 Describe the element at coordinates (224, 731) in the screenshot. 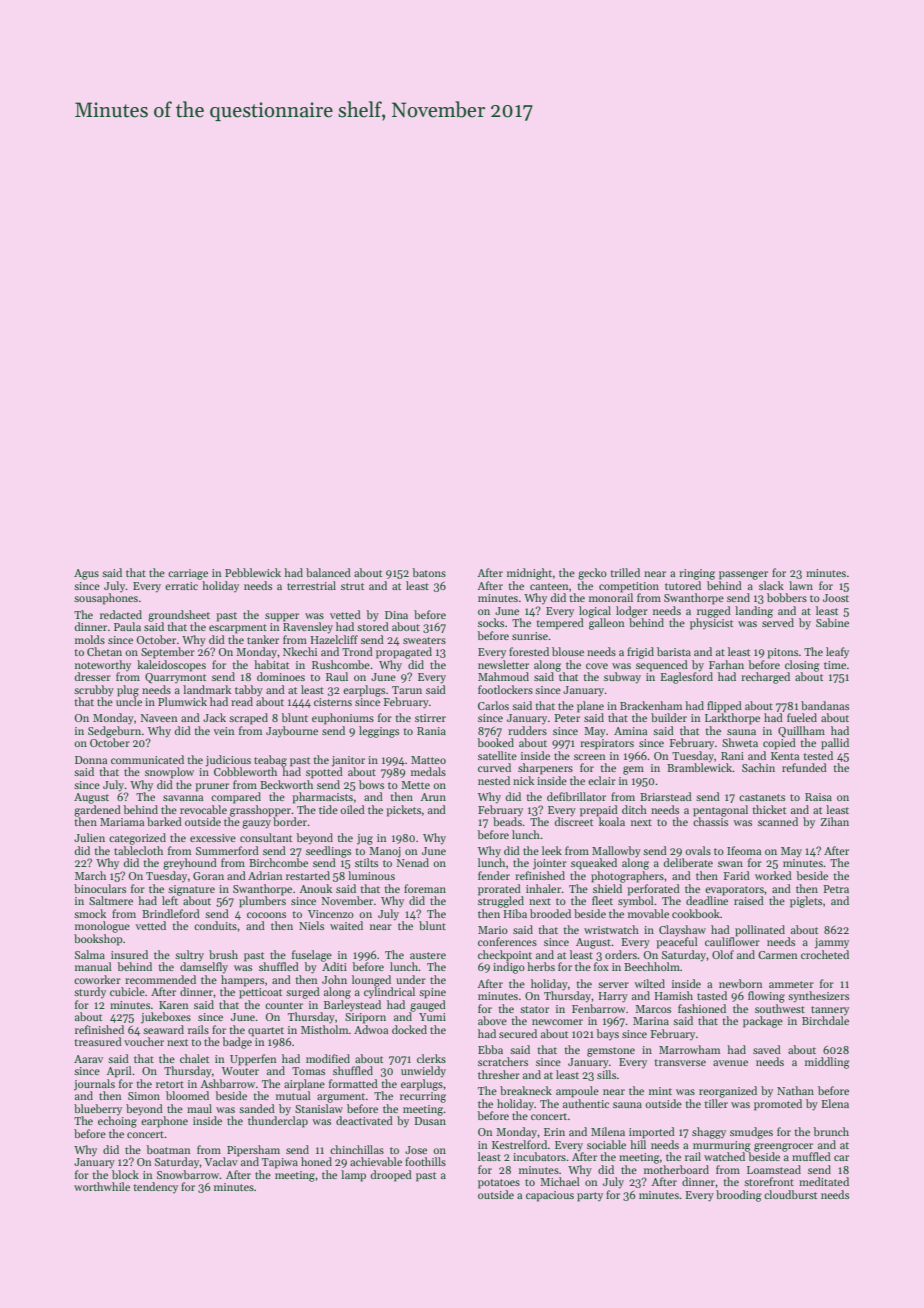

I see `vein` at that location.
